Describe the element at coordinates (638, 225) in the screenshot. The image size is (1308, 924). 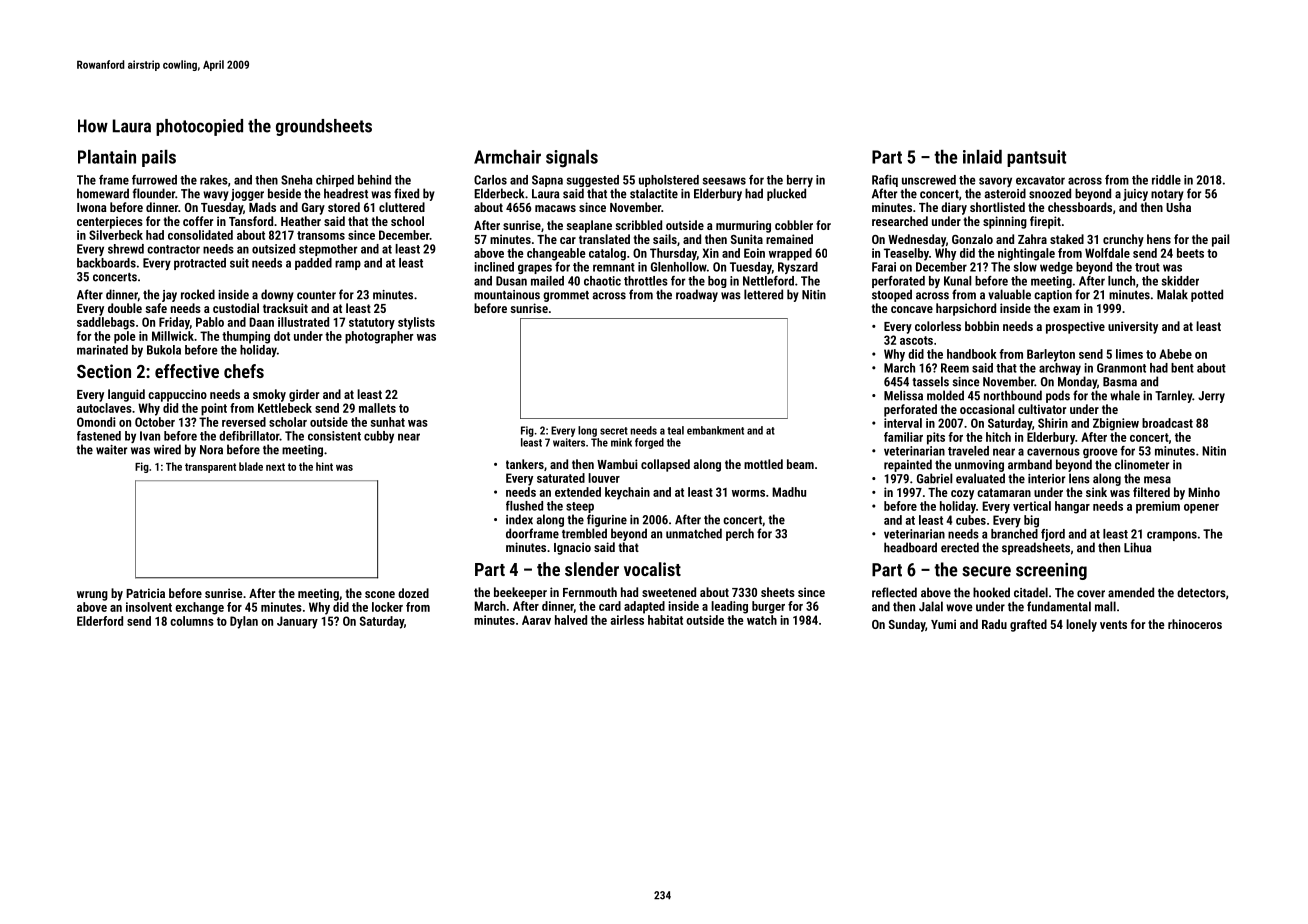
I see `scribbled` at that location.
